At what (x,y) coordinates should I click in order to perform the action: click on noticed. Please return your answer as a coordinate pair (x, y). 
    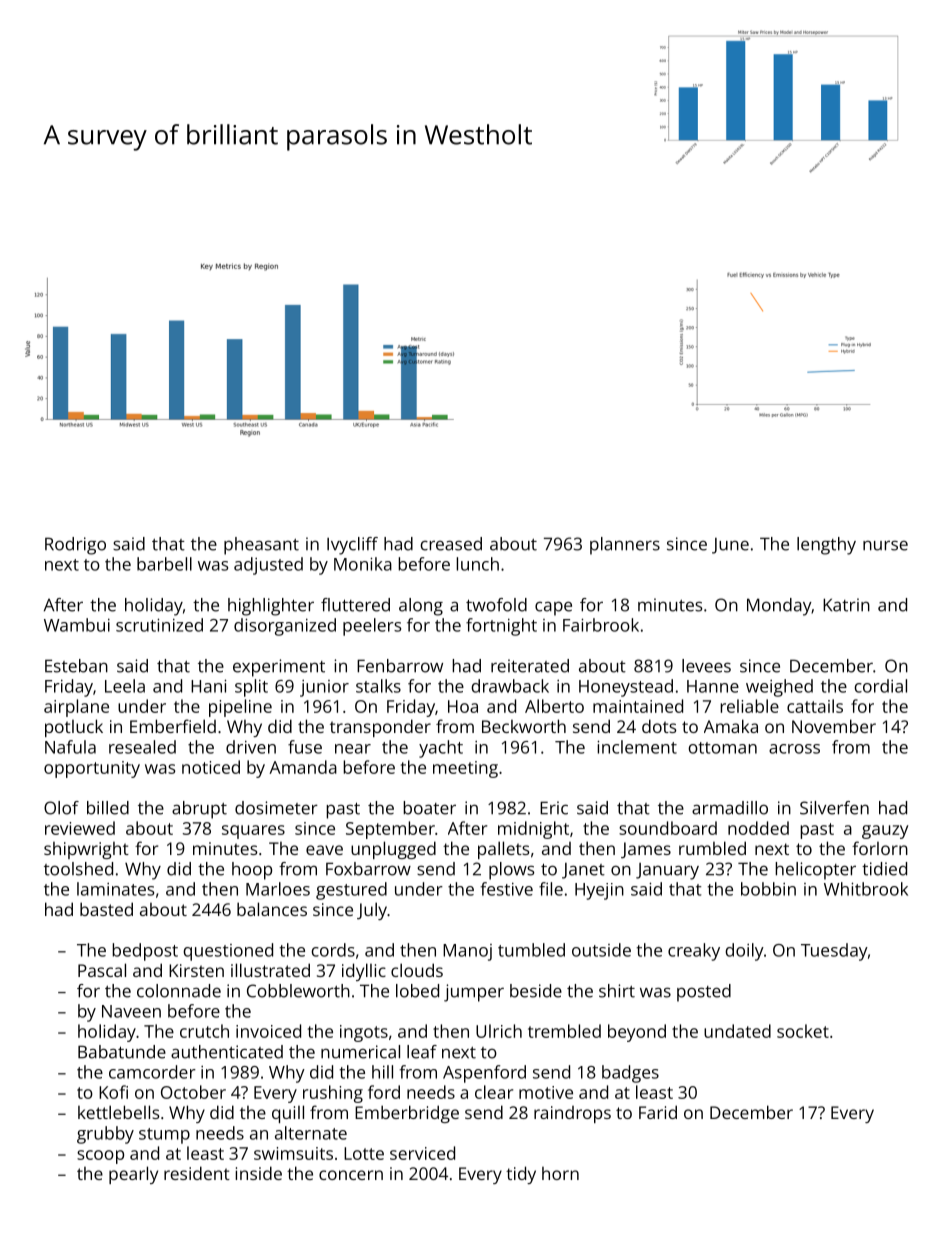
    Looking at the image, I should click on (211, 767).
